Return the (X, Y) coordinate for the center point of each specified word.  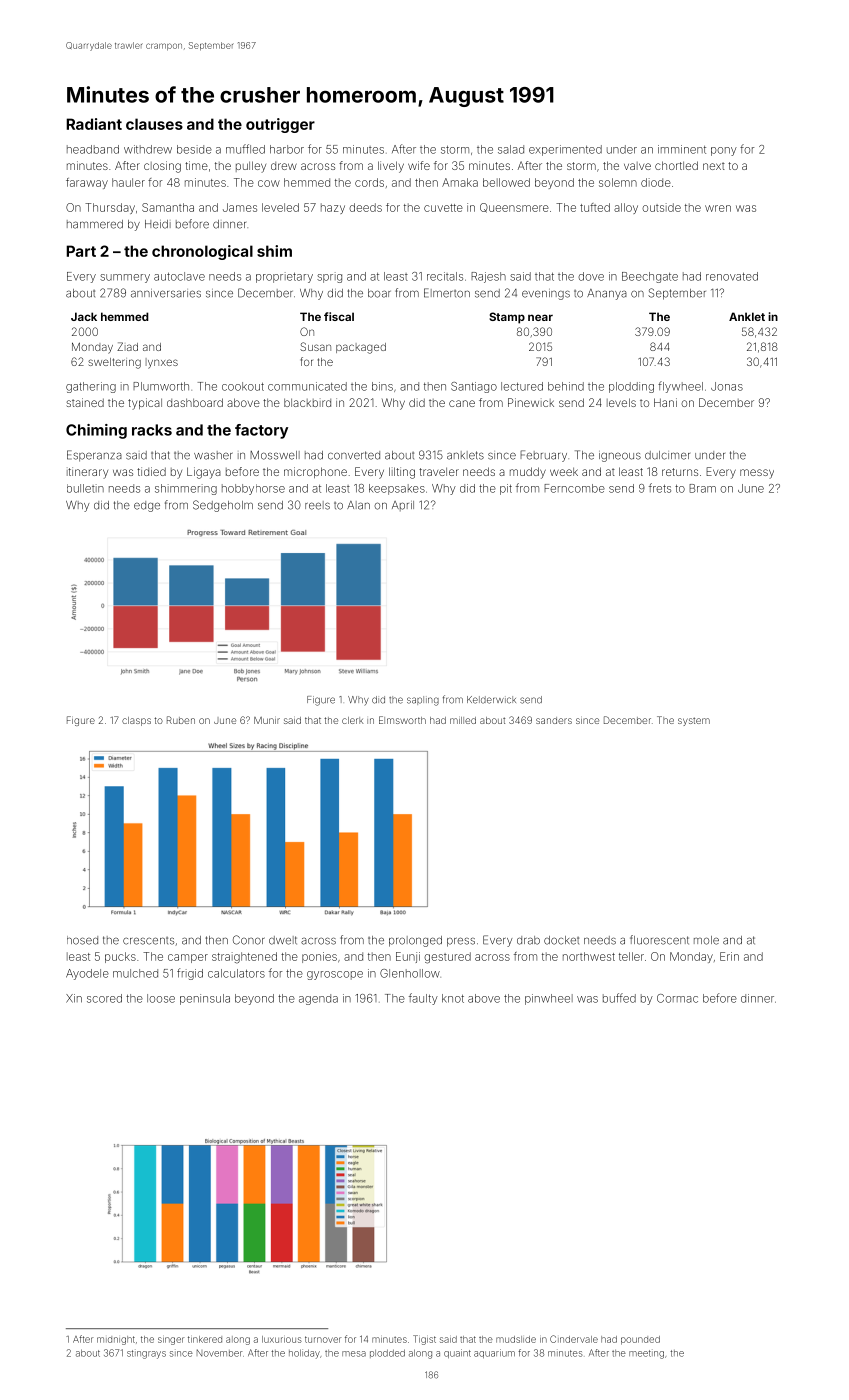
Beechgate (650, 277)
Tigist (424, 1340)
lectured (522, 386)
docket (561, 940)
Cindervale (574, 1339)
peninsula (205, 999)
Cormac (677, 998)
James (240, 207)
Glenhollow (410, 973)
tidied (151, 471)
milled (463, 720)
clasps (136, 721)
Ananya (607, 294)
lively (391, 167)
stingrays (146, 1354)
